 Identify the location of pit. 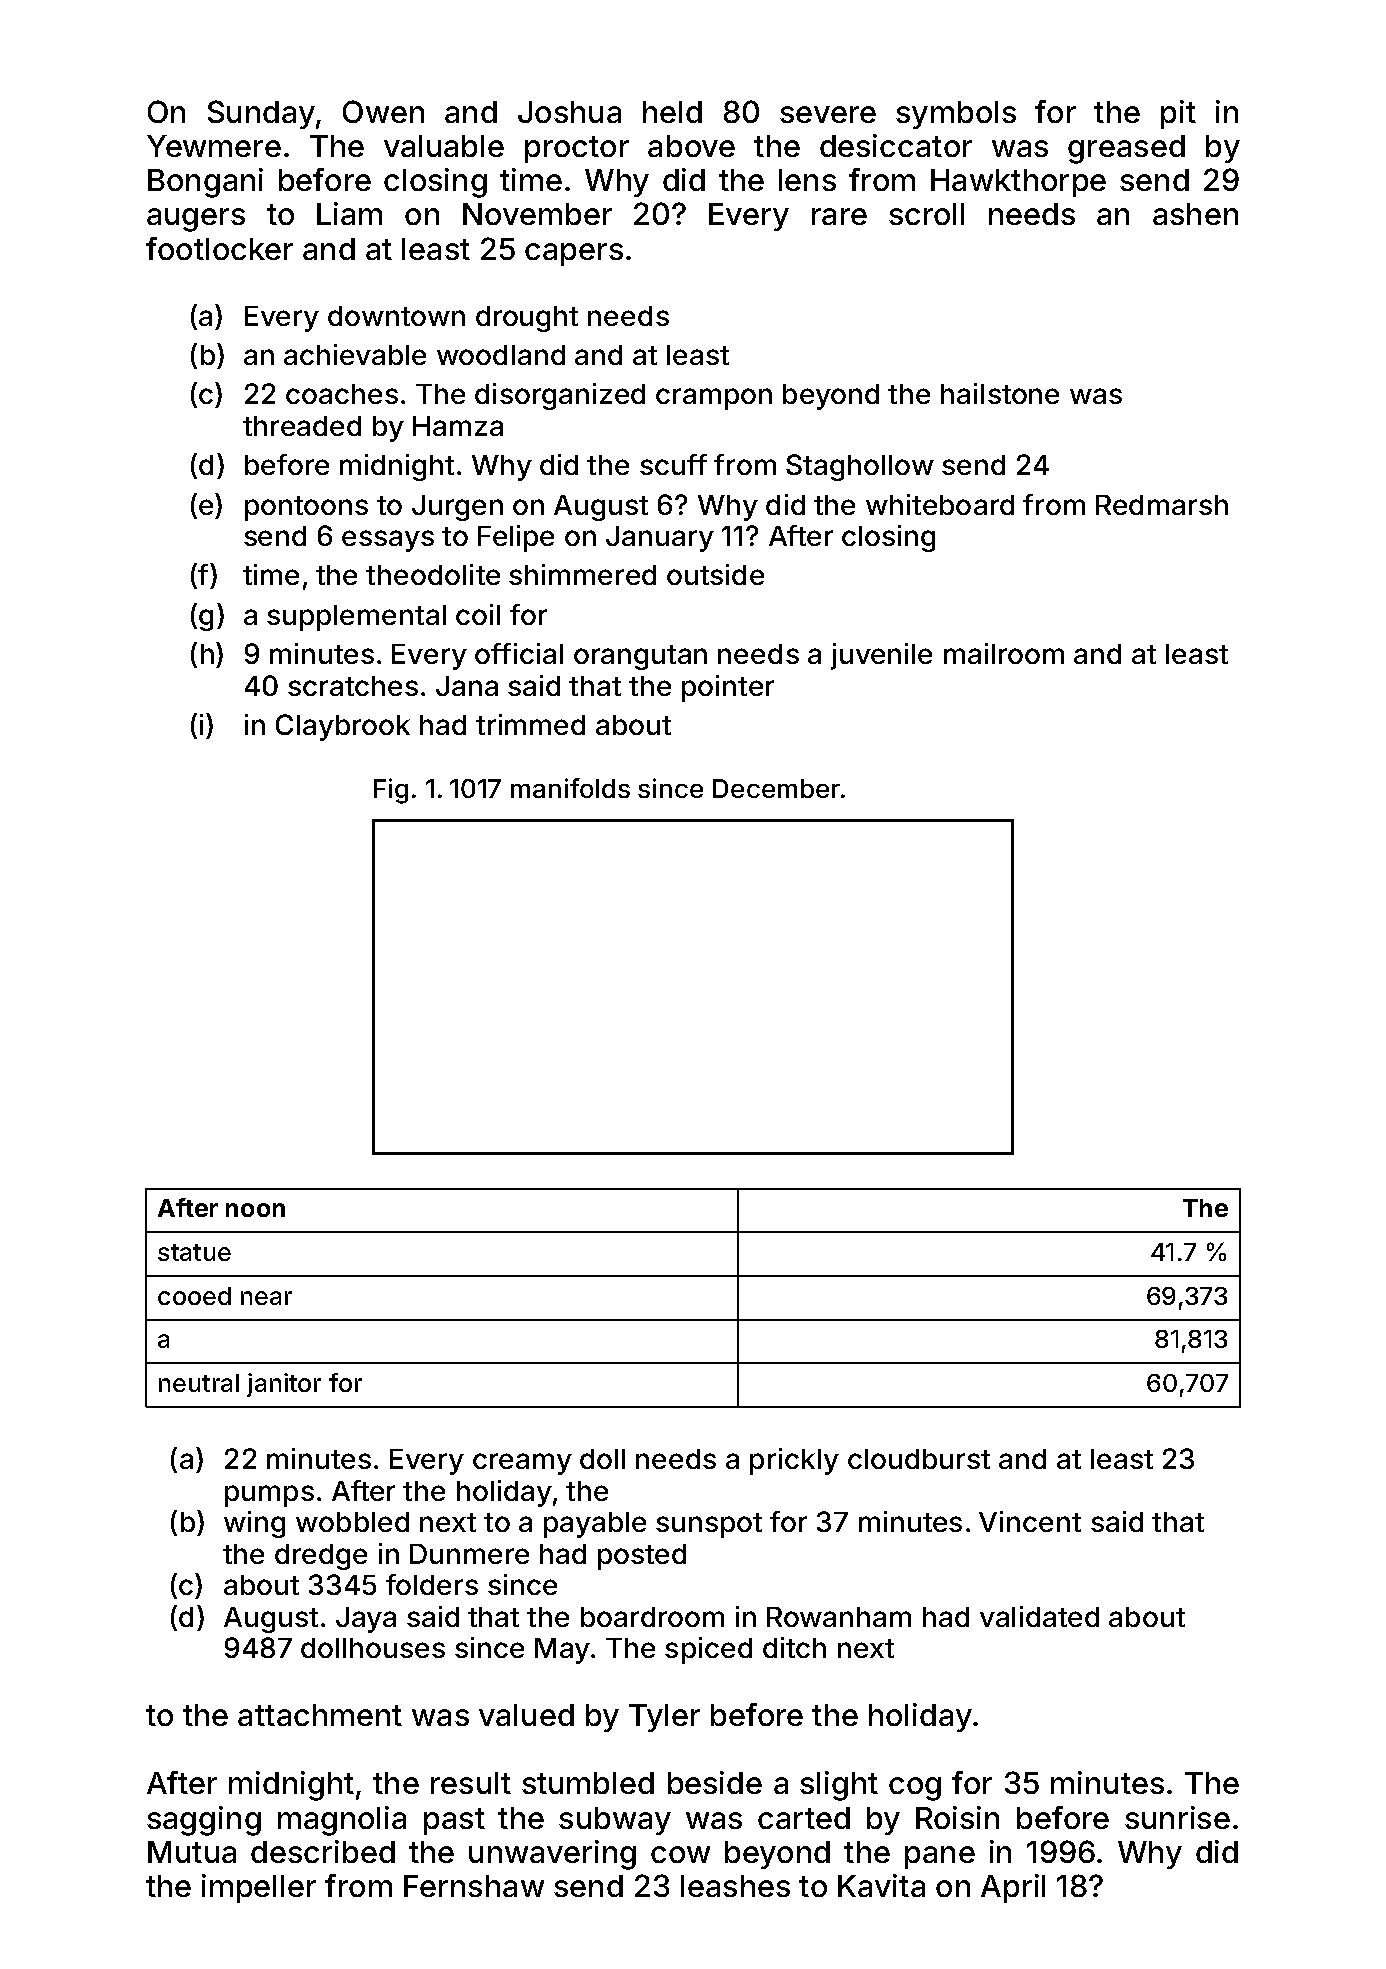
(1178, 114).
